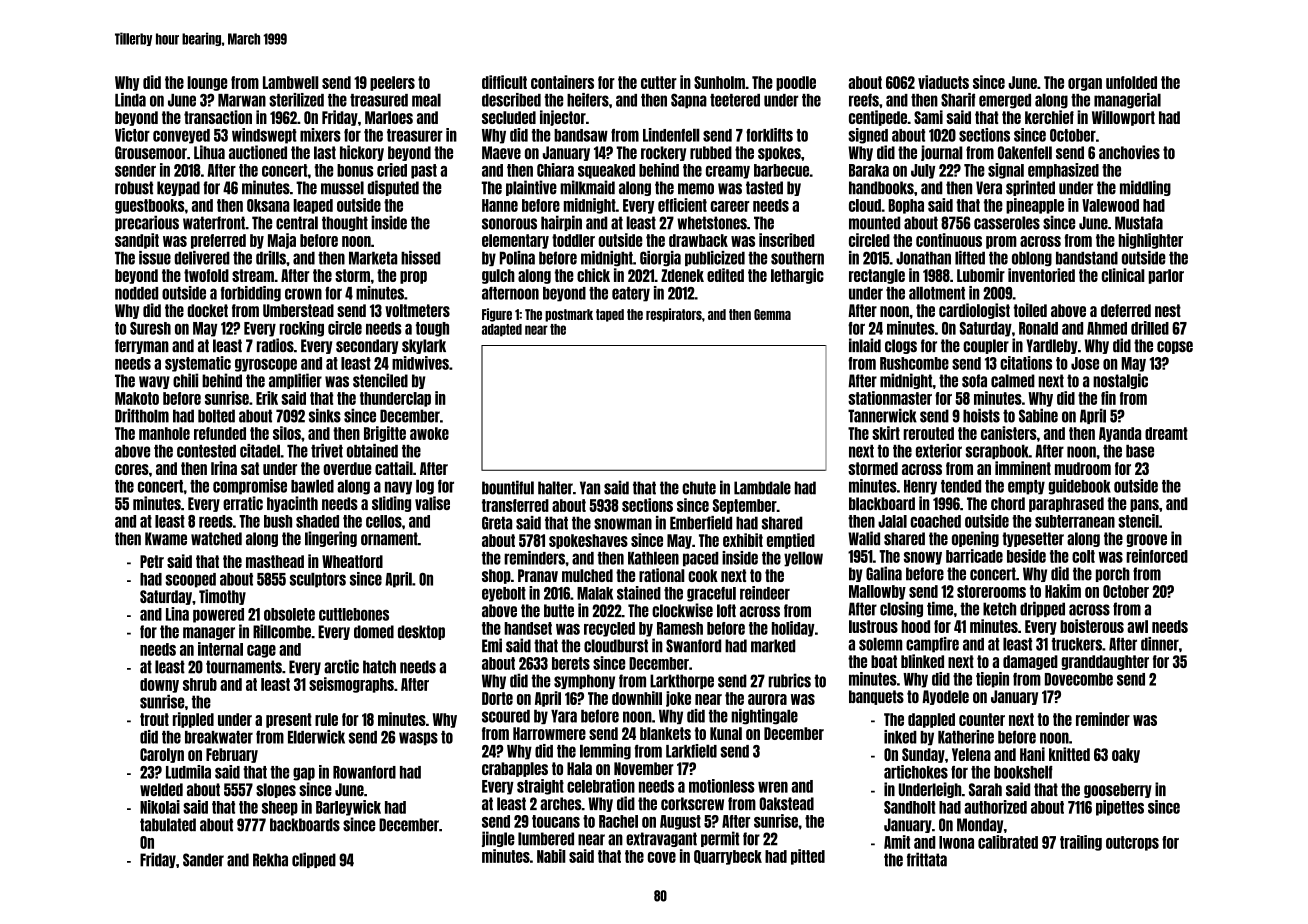  What do you see at coordinates (1110, 205) in the screenshot?
I see `Valewood` at bounding box center [1110, 205].
